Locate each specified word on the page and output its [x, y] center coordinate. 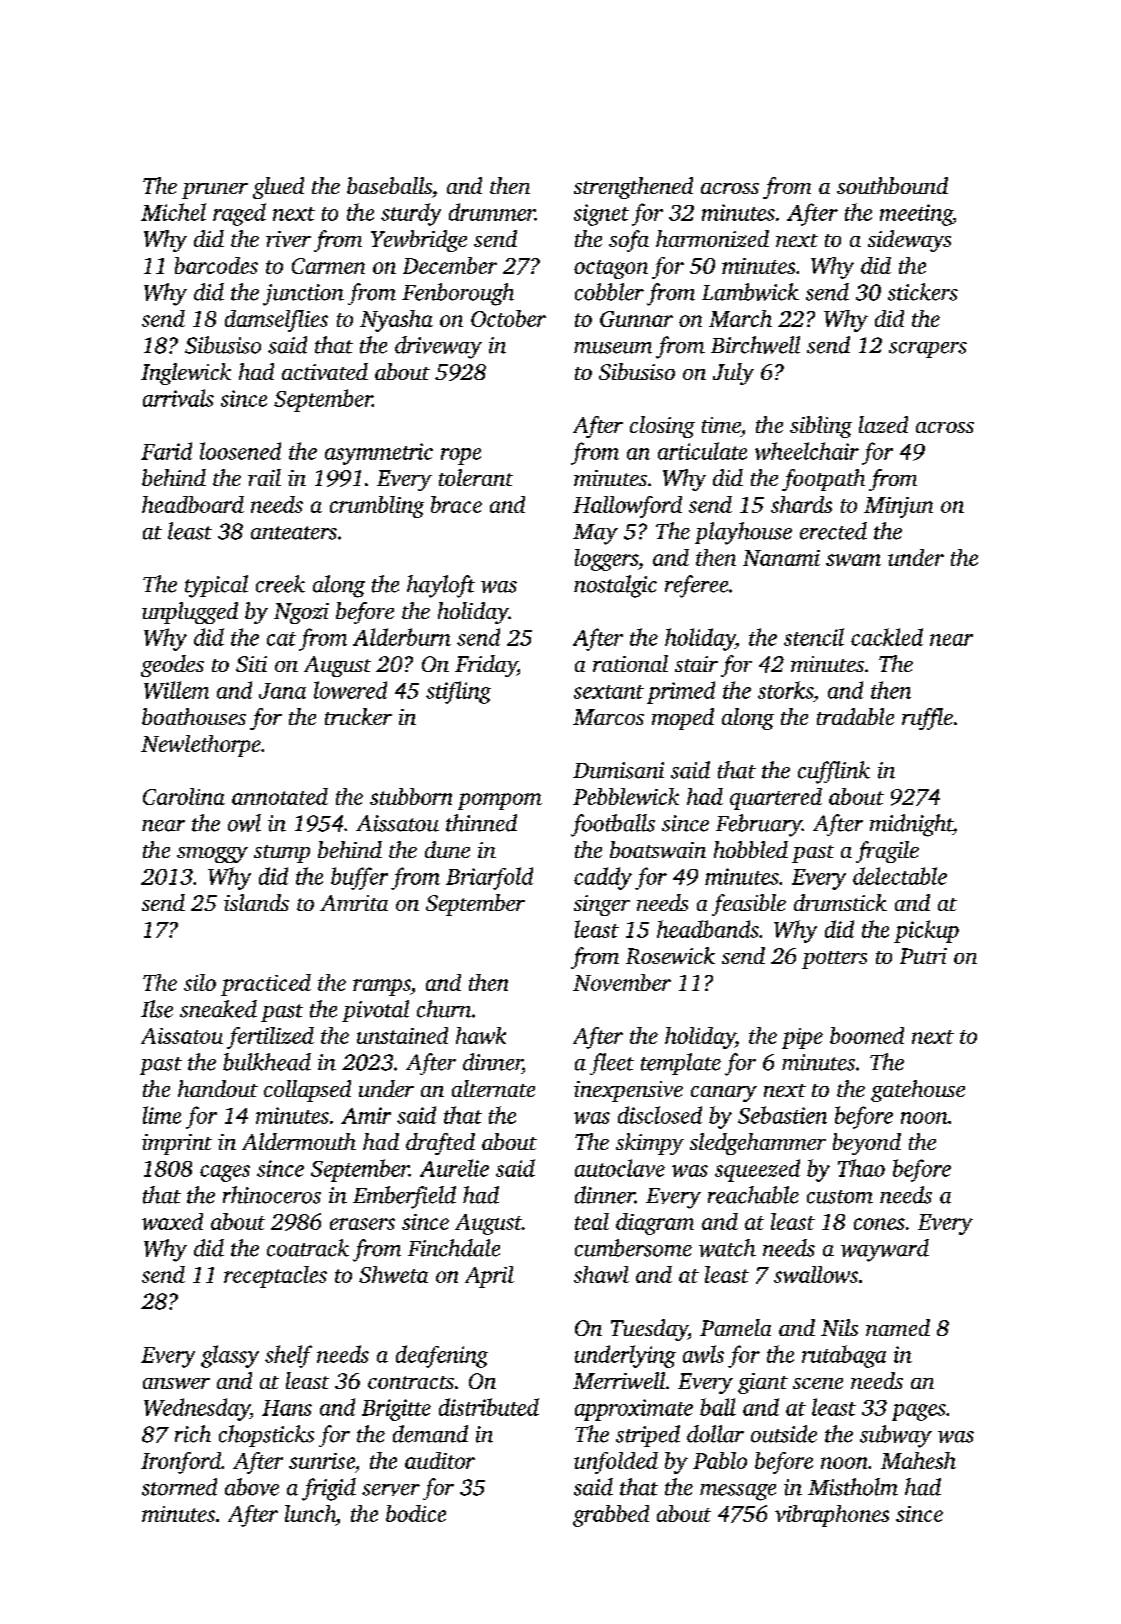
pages [919, 1412]
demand [430, 1434]
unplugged [190, 613]
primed [681, 692]
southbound [892, 185]
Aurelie [454, 1168]
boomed [867, 1035]
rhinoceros [272, 1195]
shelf [288, 1356]
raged [239, 214]
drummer [492, 212]
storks [785, 690]
